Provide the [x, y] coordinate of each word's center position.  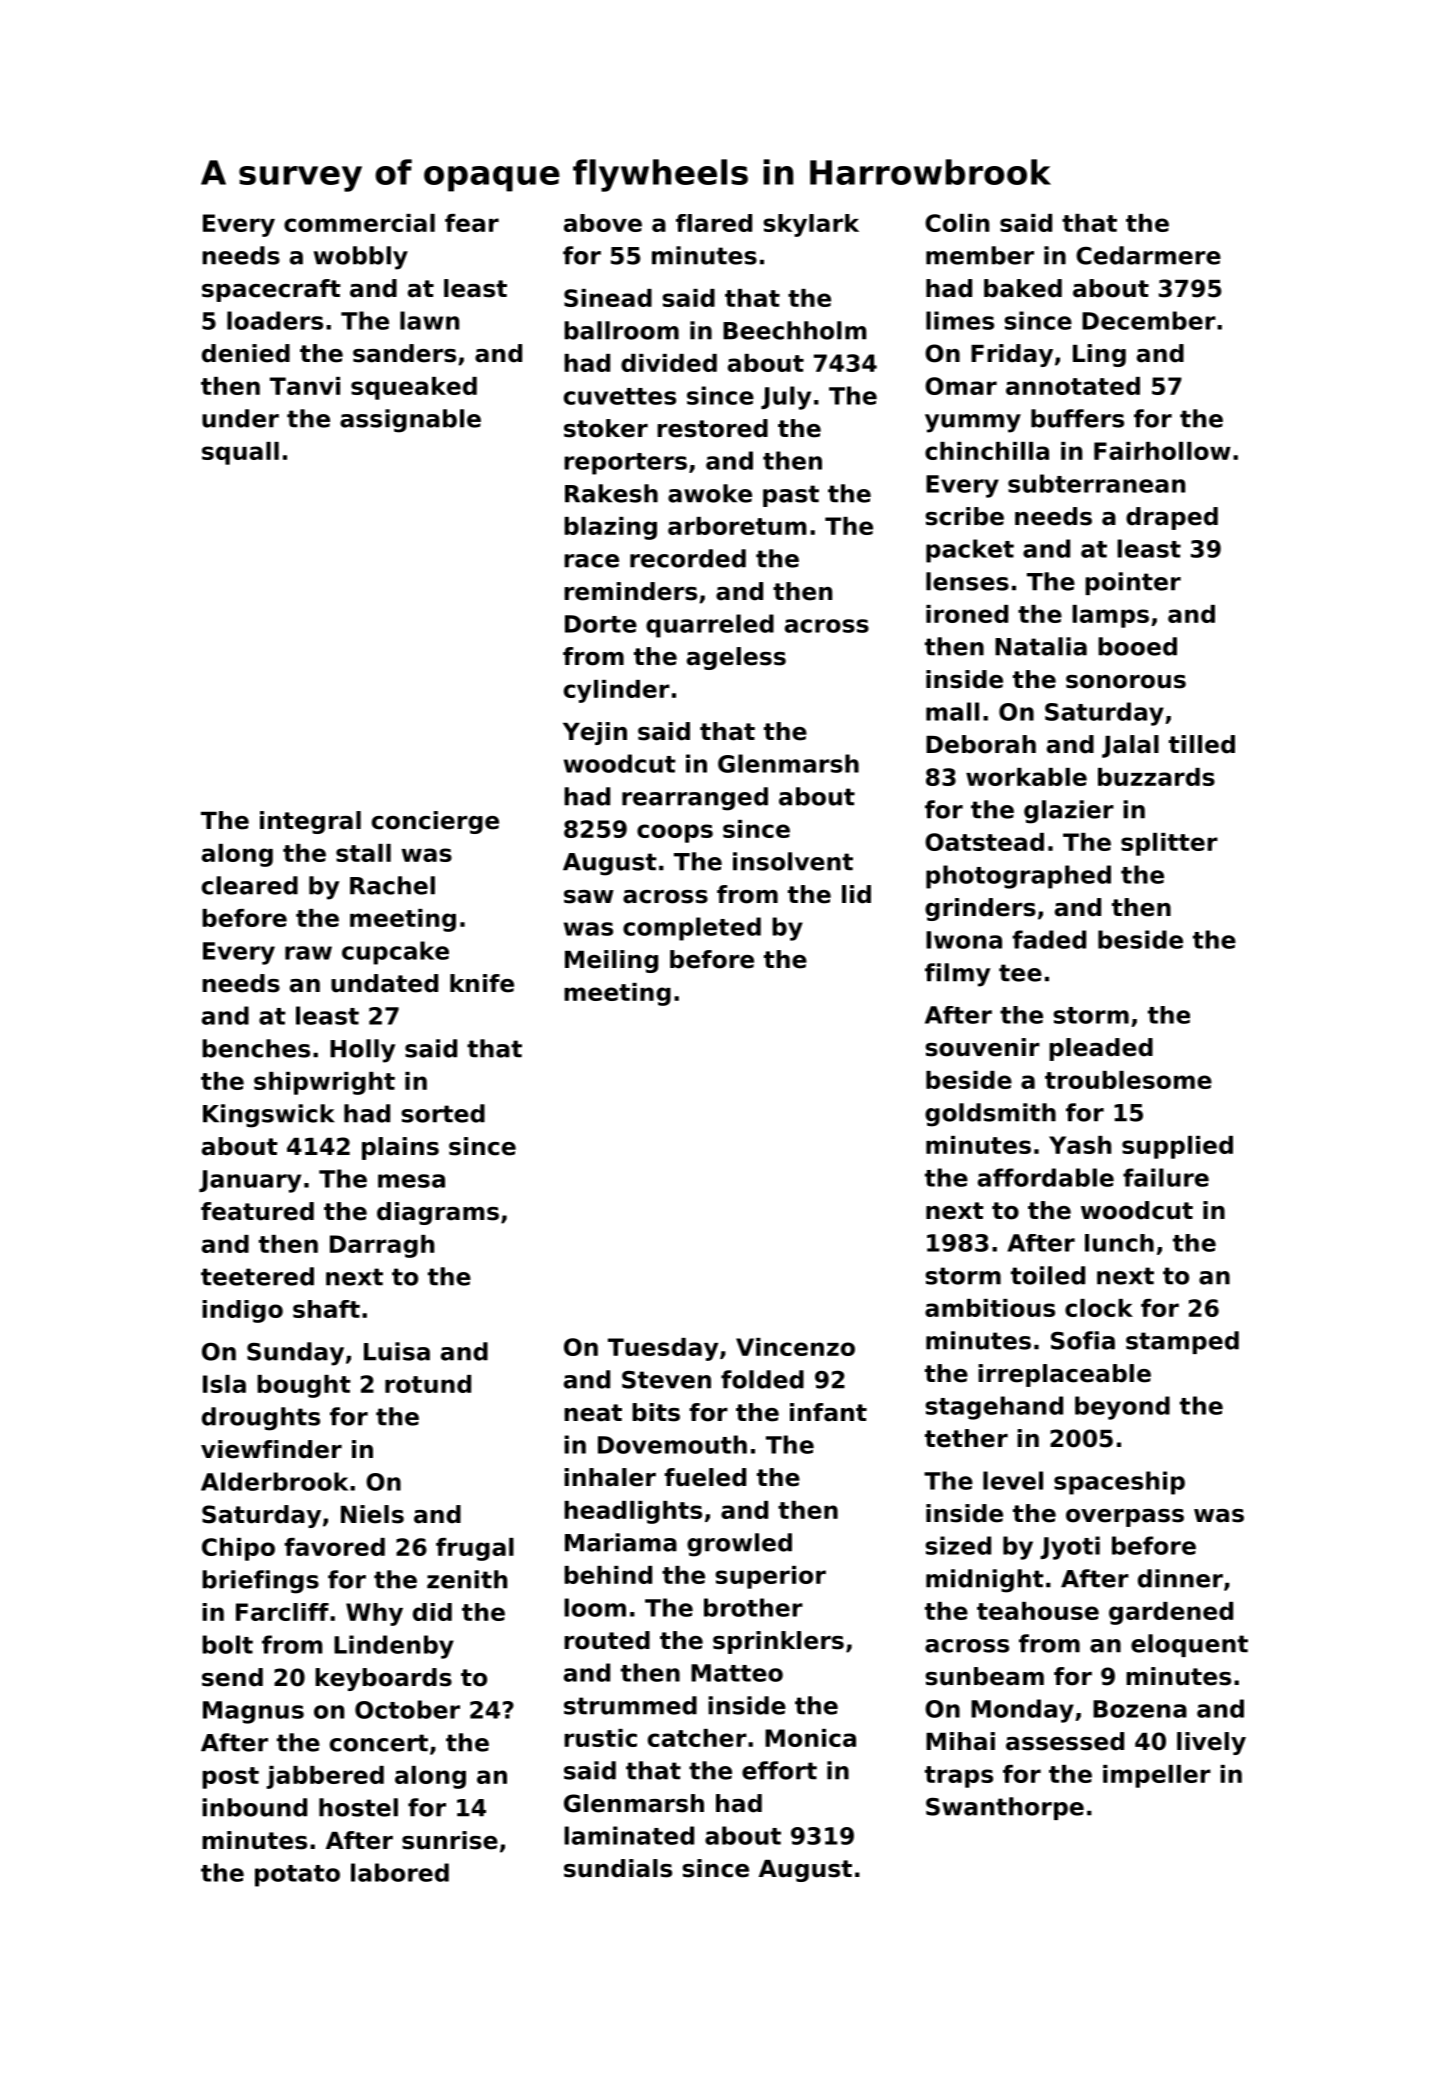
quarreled [710, 626]
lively [1211, 1743]
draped [1172, 518]
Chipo [238, 1549]
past [791, 496]
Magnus [253, 1712]
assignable [410, 421]
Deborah [981, 744]
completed [692, 929]
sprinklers [778, 1642]
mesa [411, 1181]
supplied [1177, 1147]
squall [240, 453]
